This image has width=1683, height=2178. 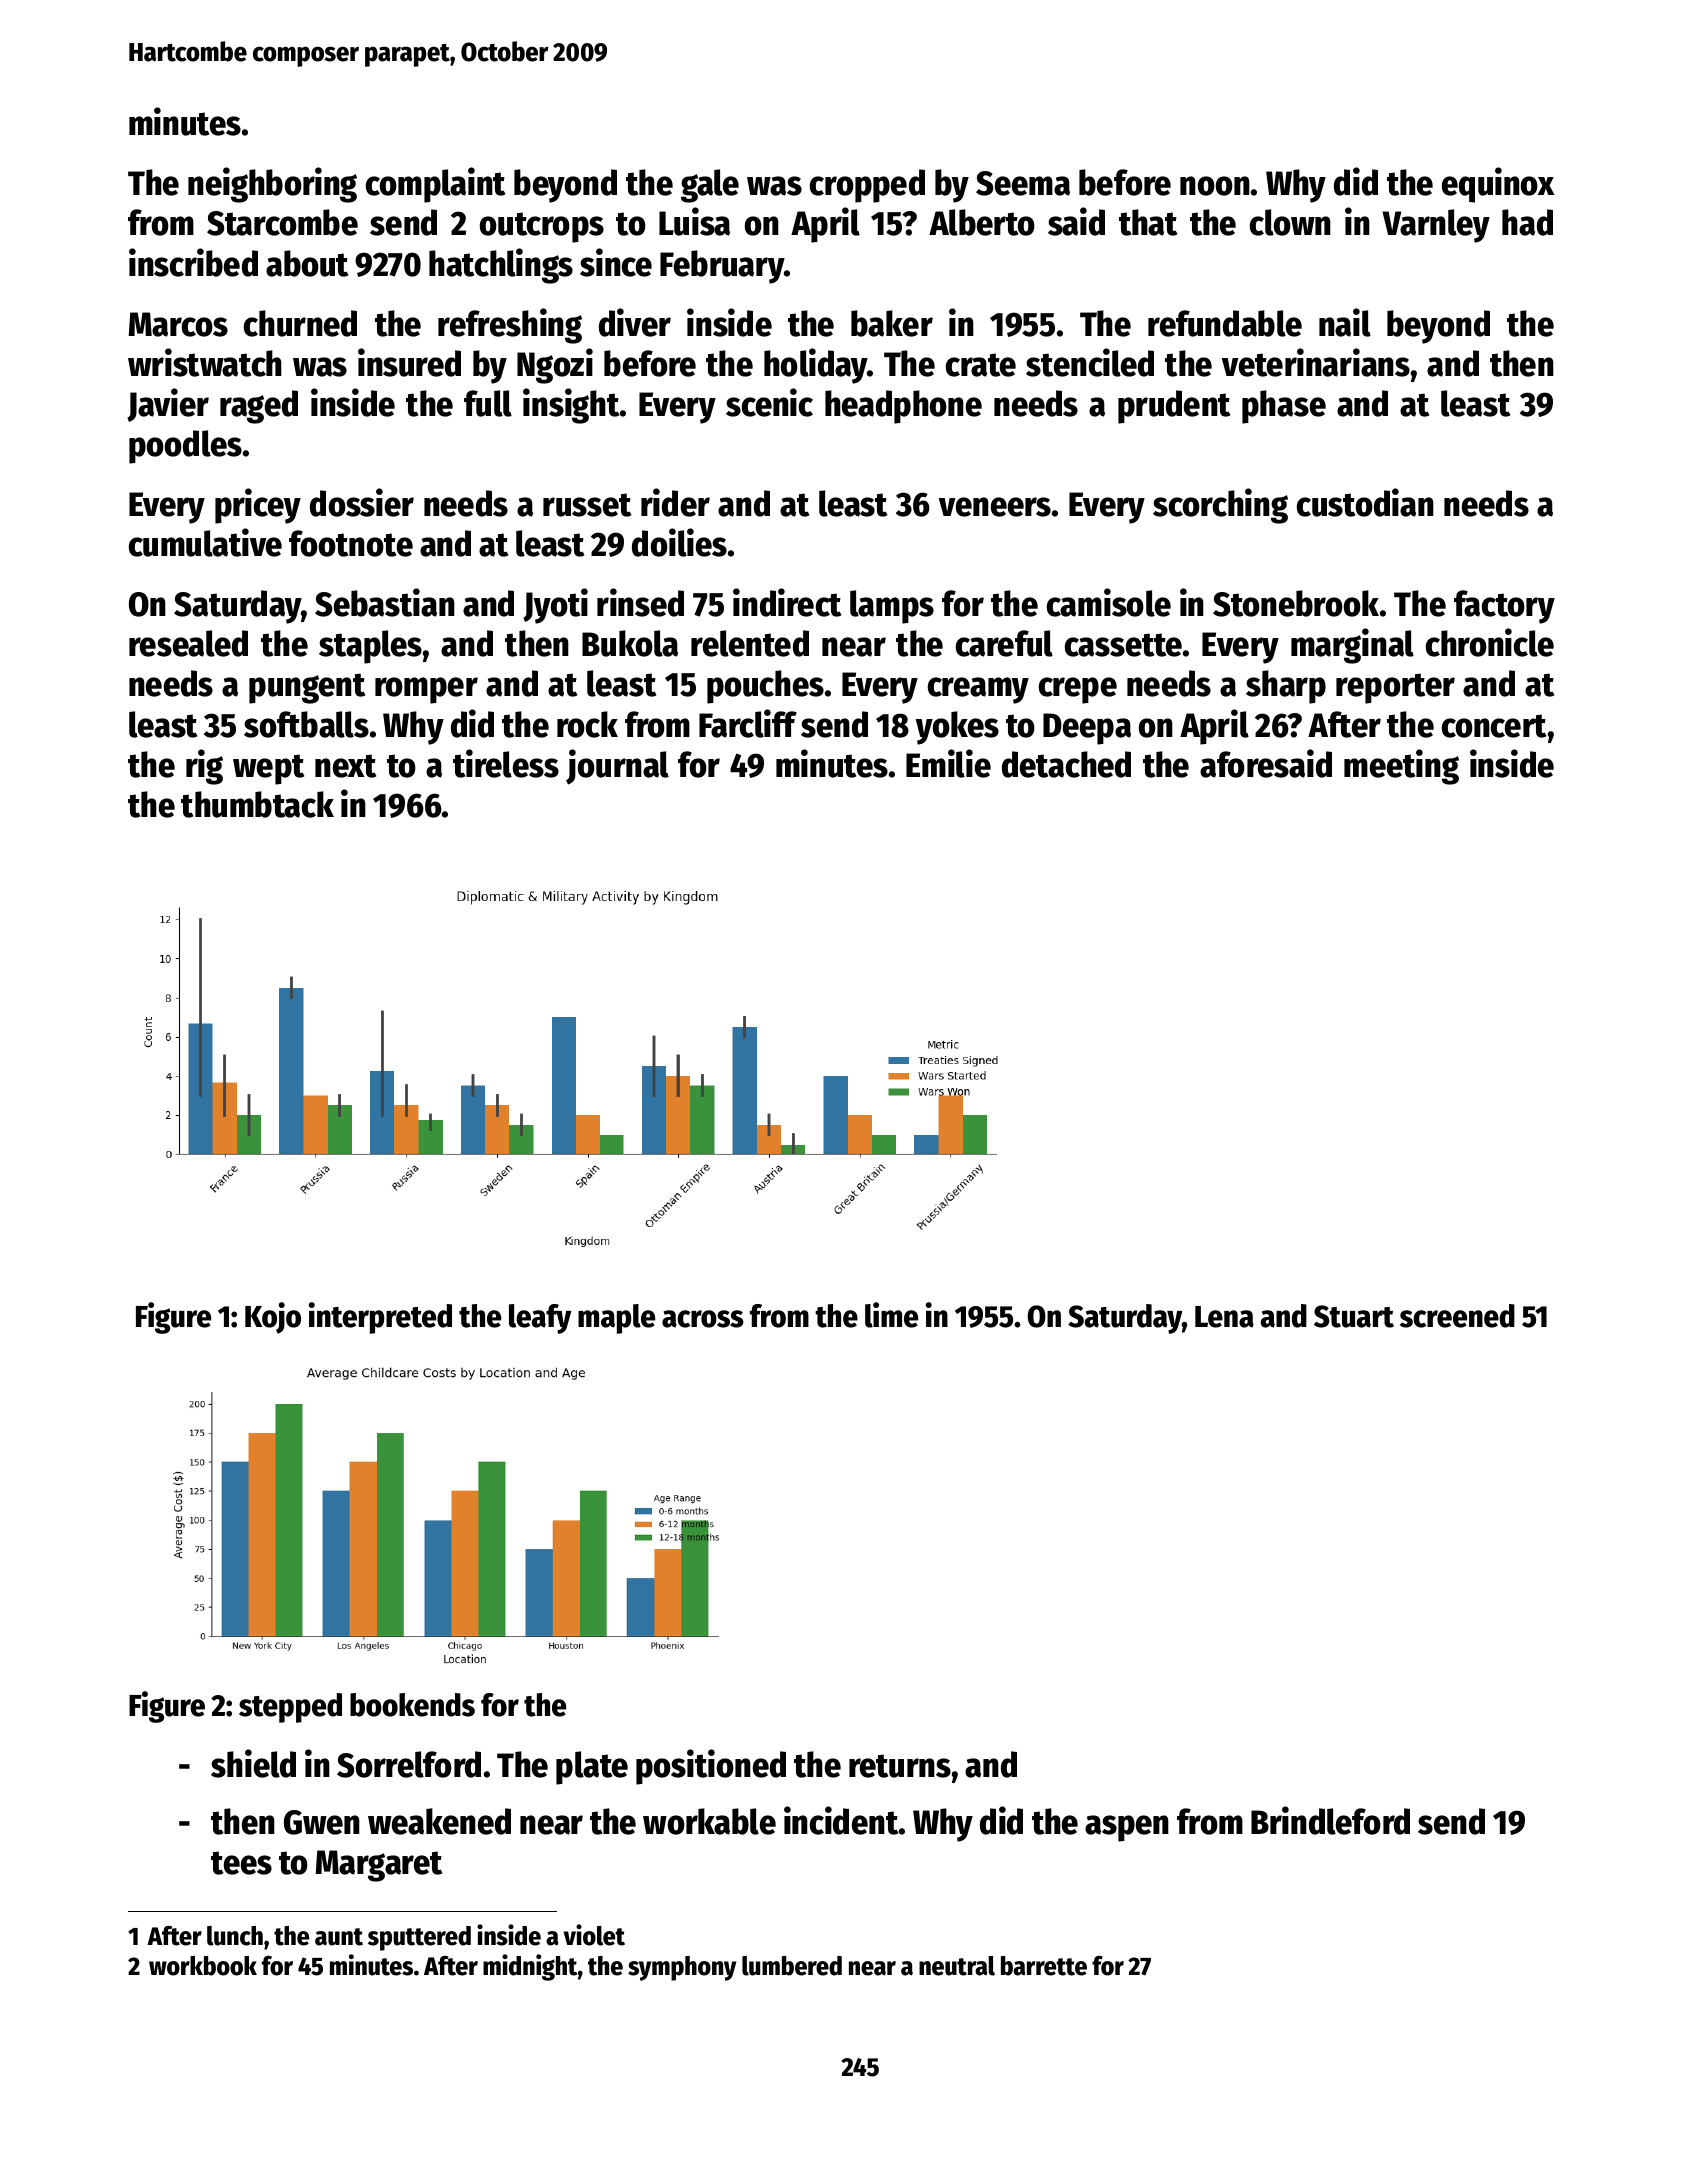 What do you see at coordinates (272, 185) in the image?
I see `neighboring` at bounding box center [272, 185].
